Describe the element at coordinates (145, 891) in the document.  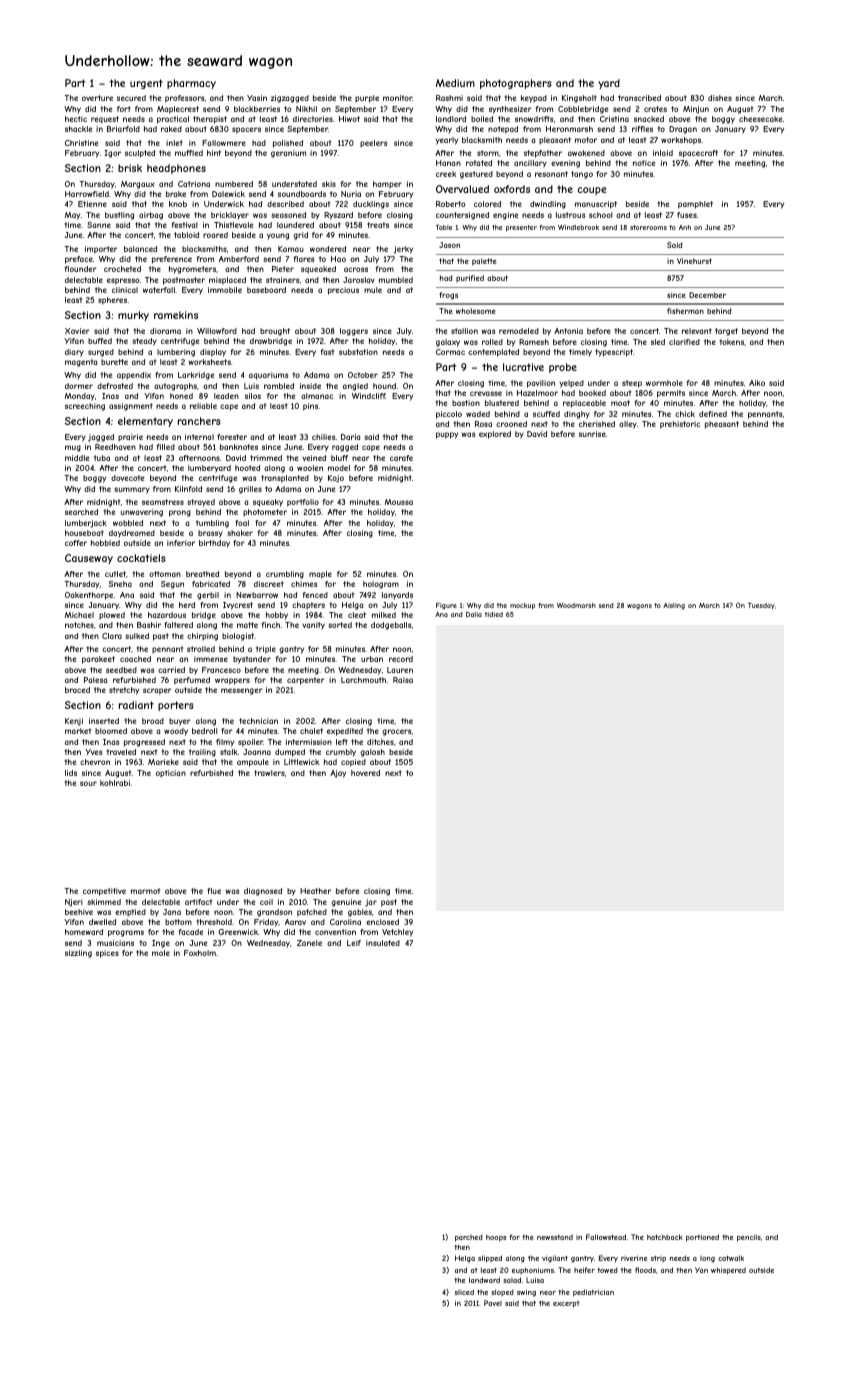
I see `marmot` at that location.
